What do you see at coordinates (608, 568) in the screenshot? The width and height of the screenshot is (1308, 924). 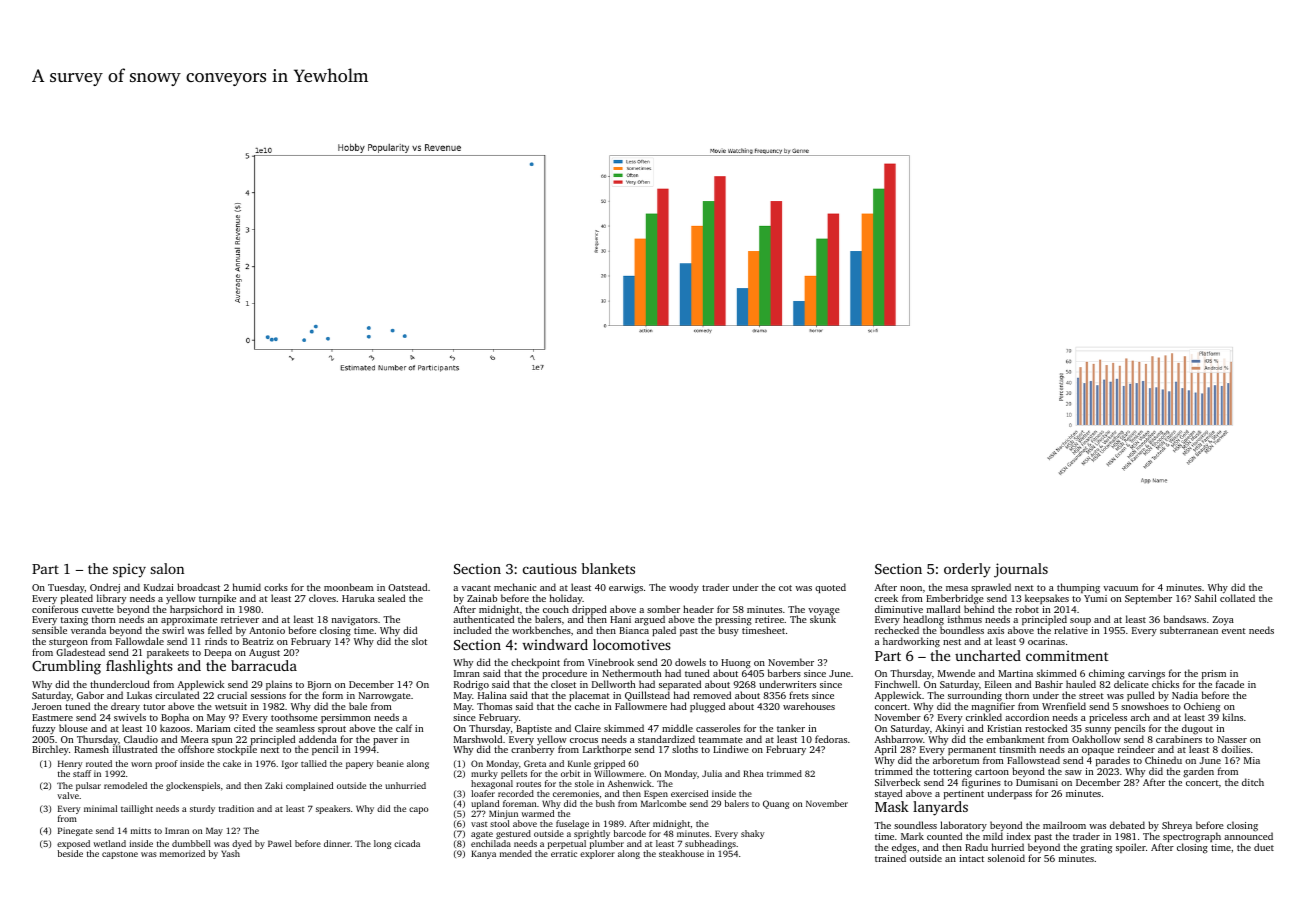 I see `blankets` at bounding box center [608, 568].
